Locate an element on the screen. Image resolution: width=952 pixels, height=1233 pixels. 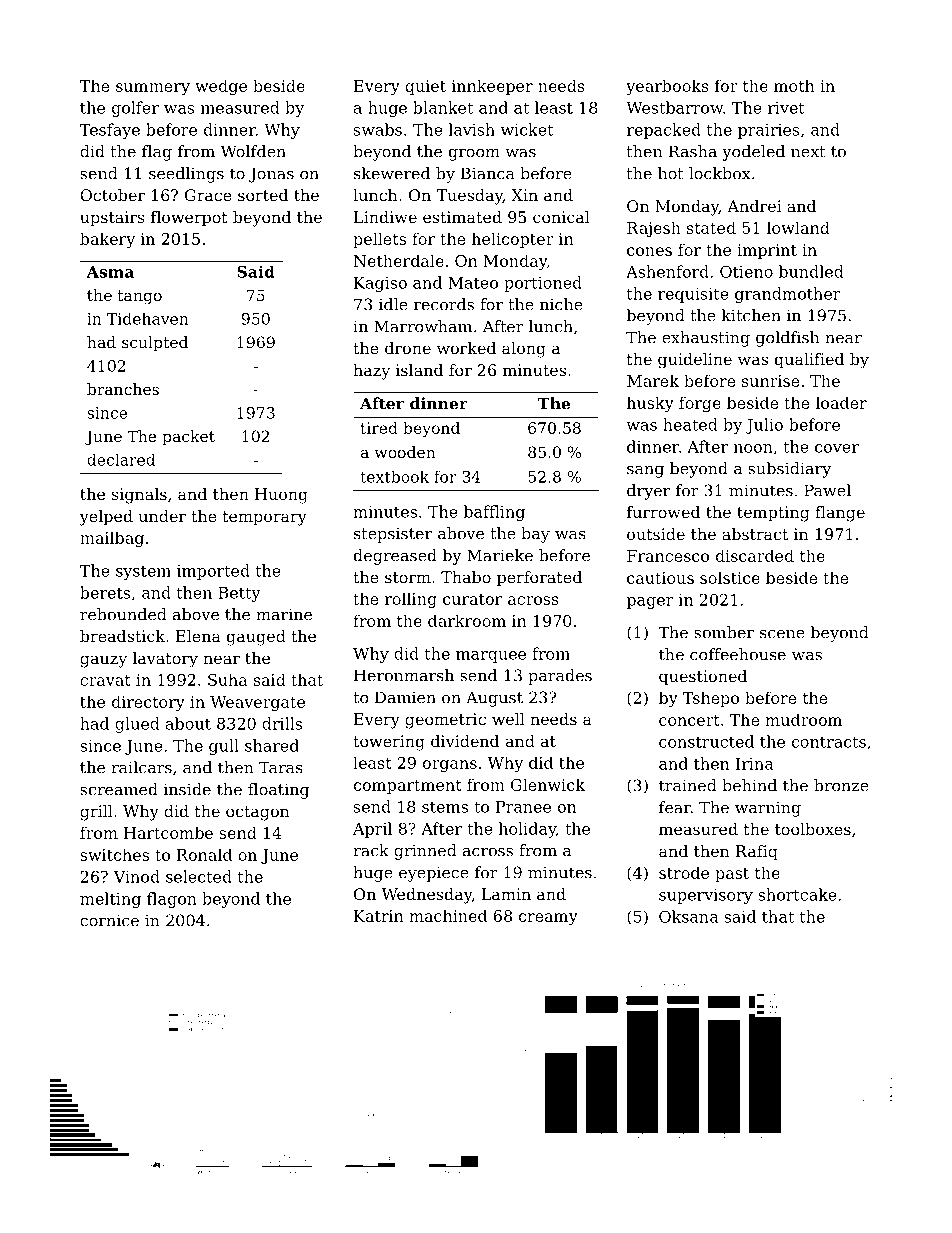
Marieke is located at coordinates (500, 555).
